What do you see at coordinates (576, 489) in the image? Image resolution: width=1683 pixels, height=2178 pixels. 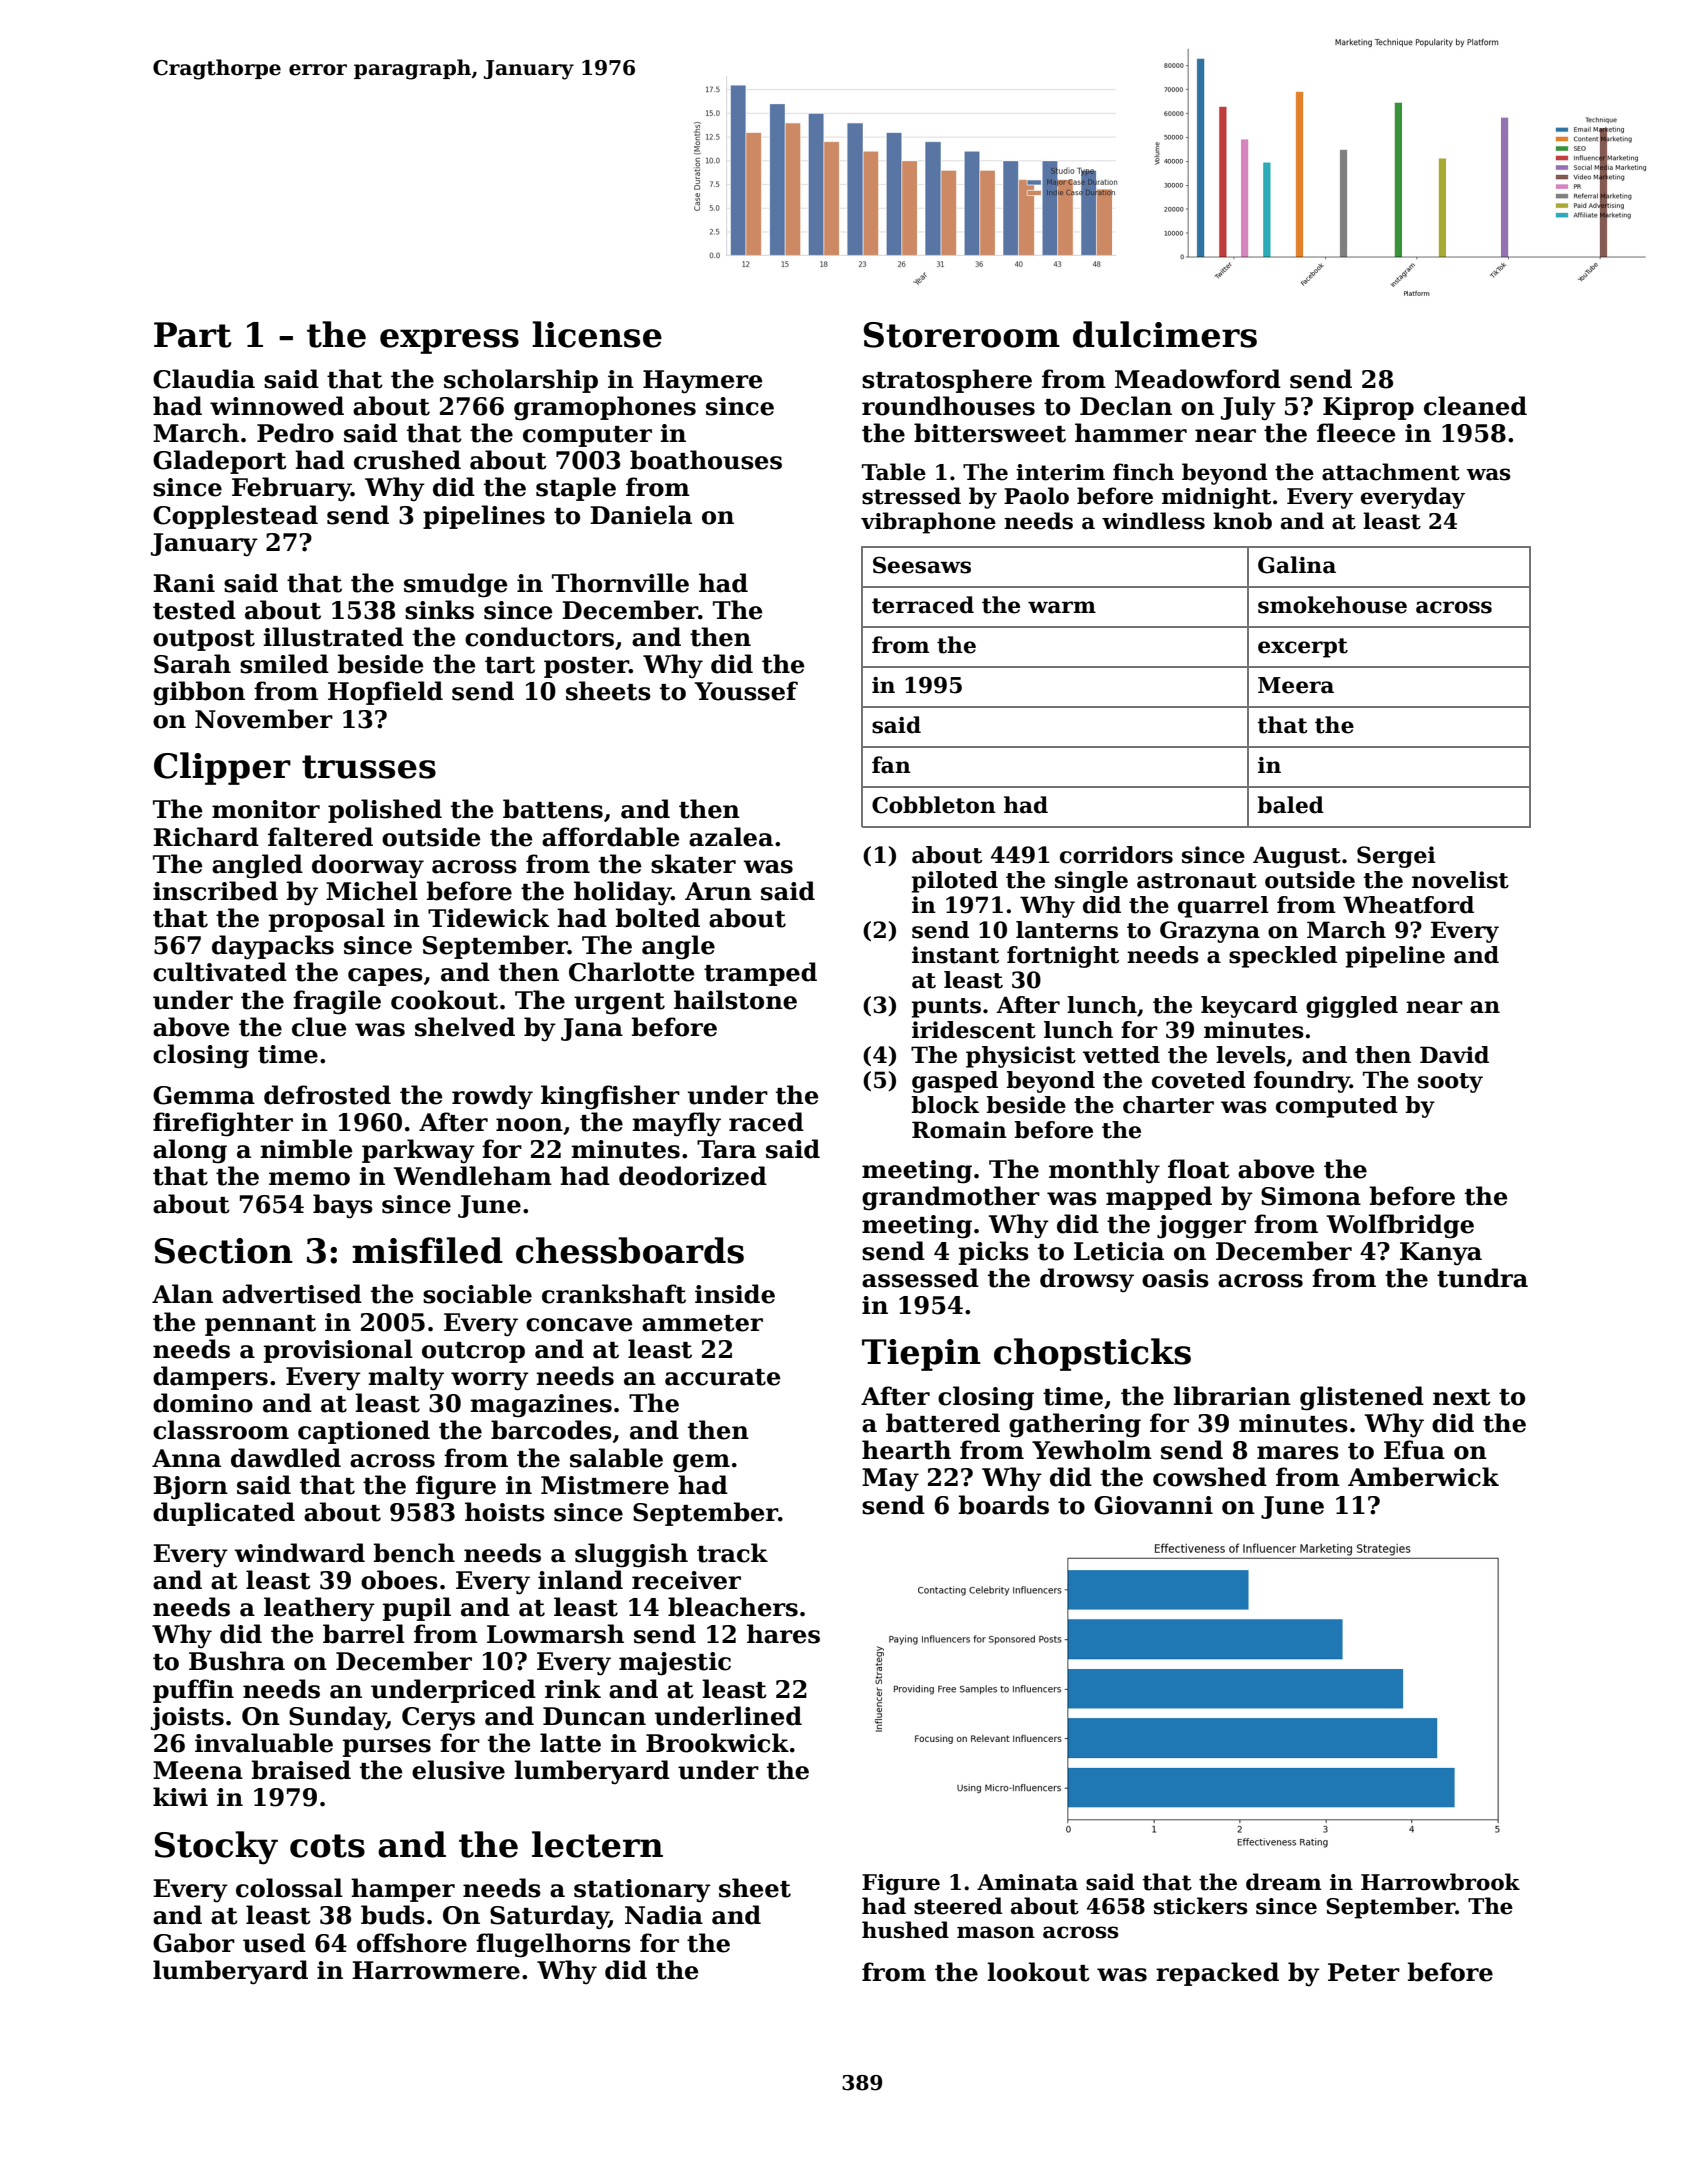 I see `staple` at bounding box center [576, 489].
